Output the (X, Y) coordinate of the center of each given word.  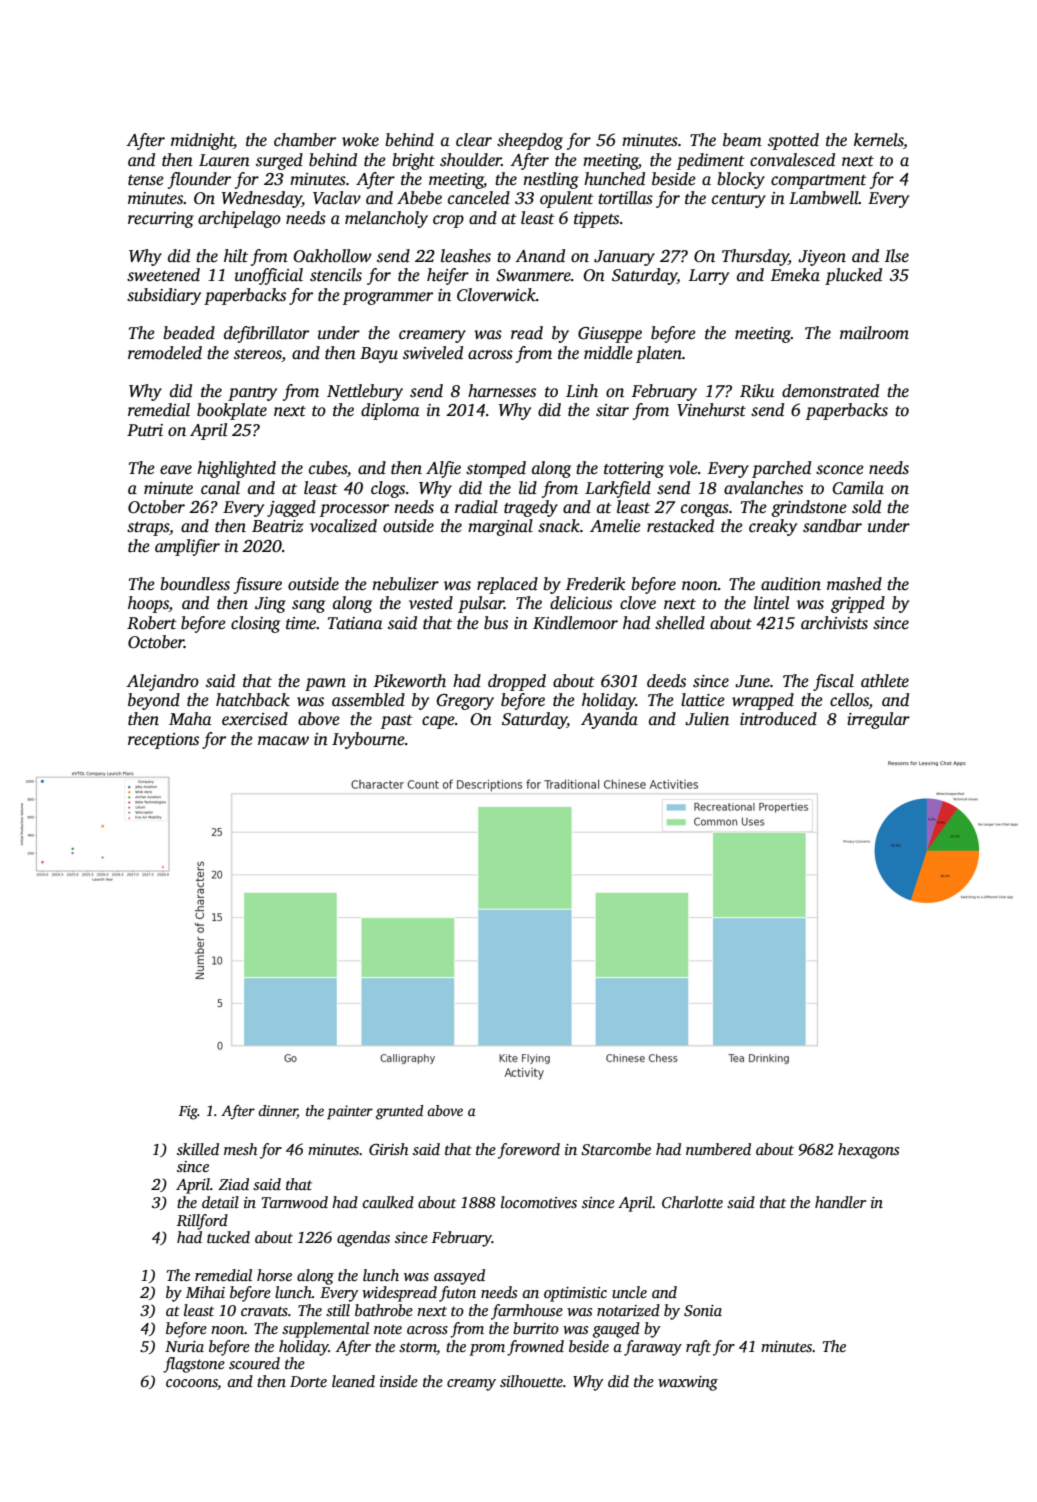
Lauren (224, 160)
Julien (707, 719)
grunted (399, 1112)
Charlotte (692, 1202)
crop (448, 221)
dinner (277, 1112)
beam (742, 140)
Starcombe (616, 1149)
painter (350, 1112)
